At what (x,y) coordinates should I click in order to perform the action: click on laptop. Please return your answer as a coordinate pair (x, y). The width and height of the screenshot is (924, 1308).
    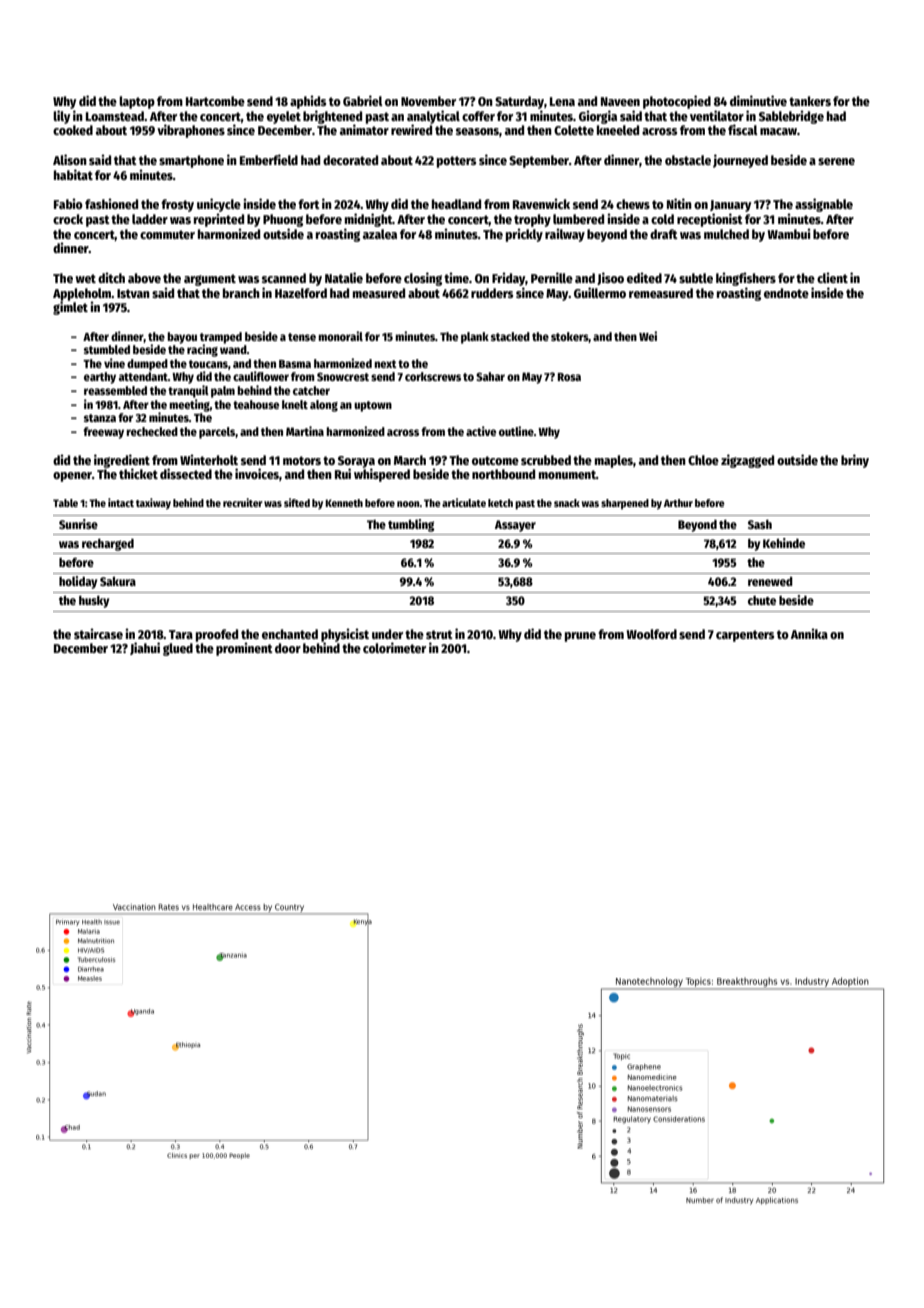
    Looking at the image, I should click on (137, 102).
